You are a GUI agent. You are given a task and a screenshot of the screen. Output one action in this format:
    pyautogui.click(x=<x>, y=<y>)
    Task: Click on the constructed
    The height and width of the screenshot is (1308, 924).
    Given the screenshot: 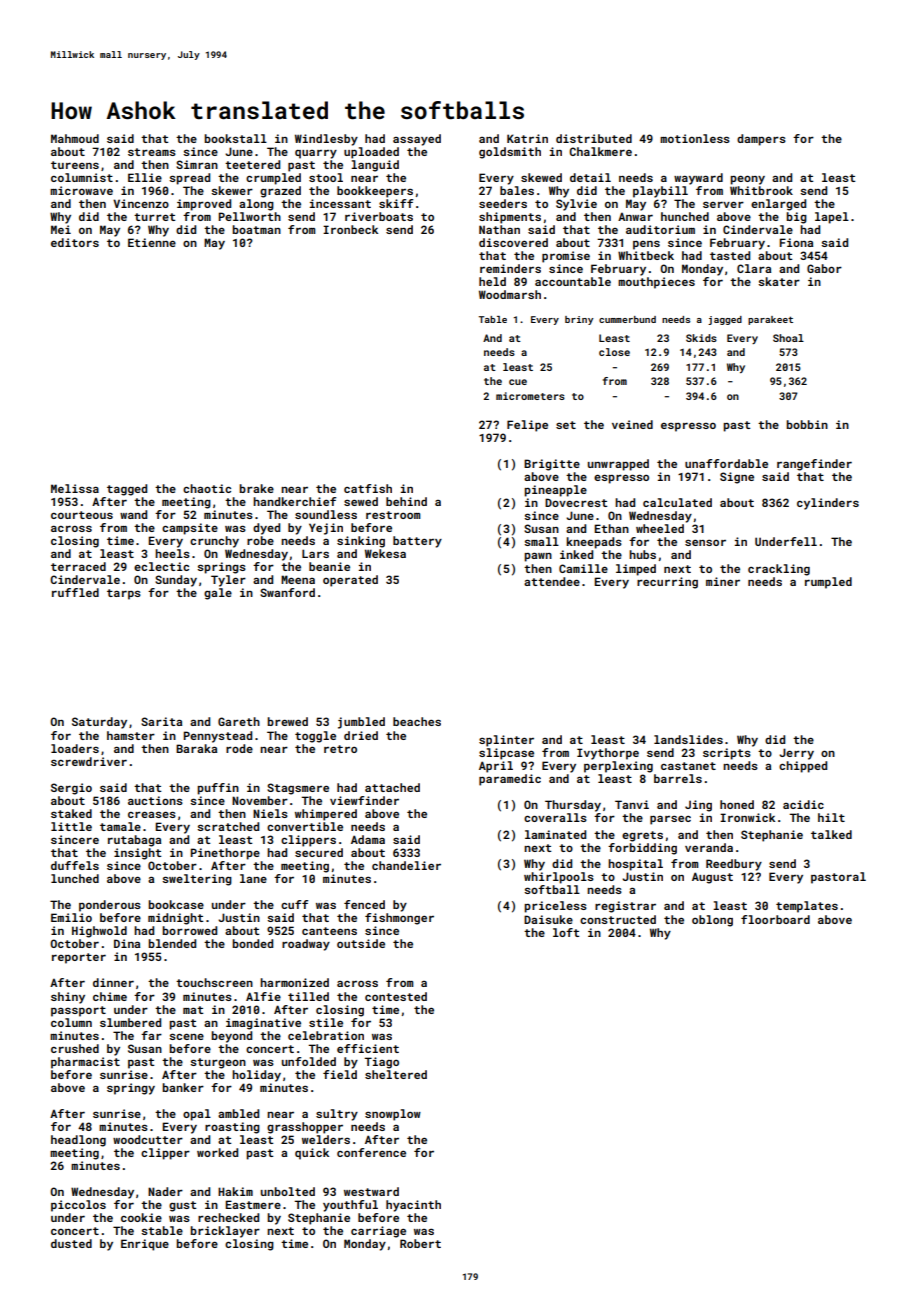 What is the action you would take?
    pyautogui.click(x=618, y=919)
